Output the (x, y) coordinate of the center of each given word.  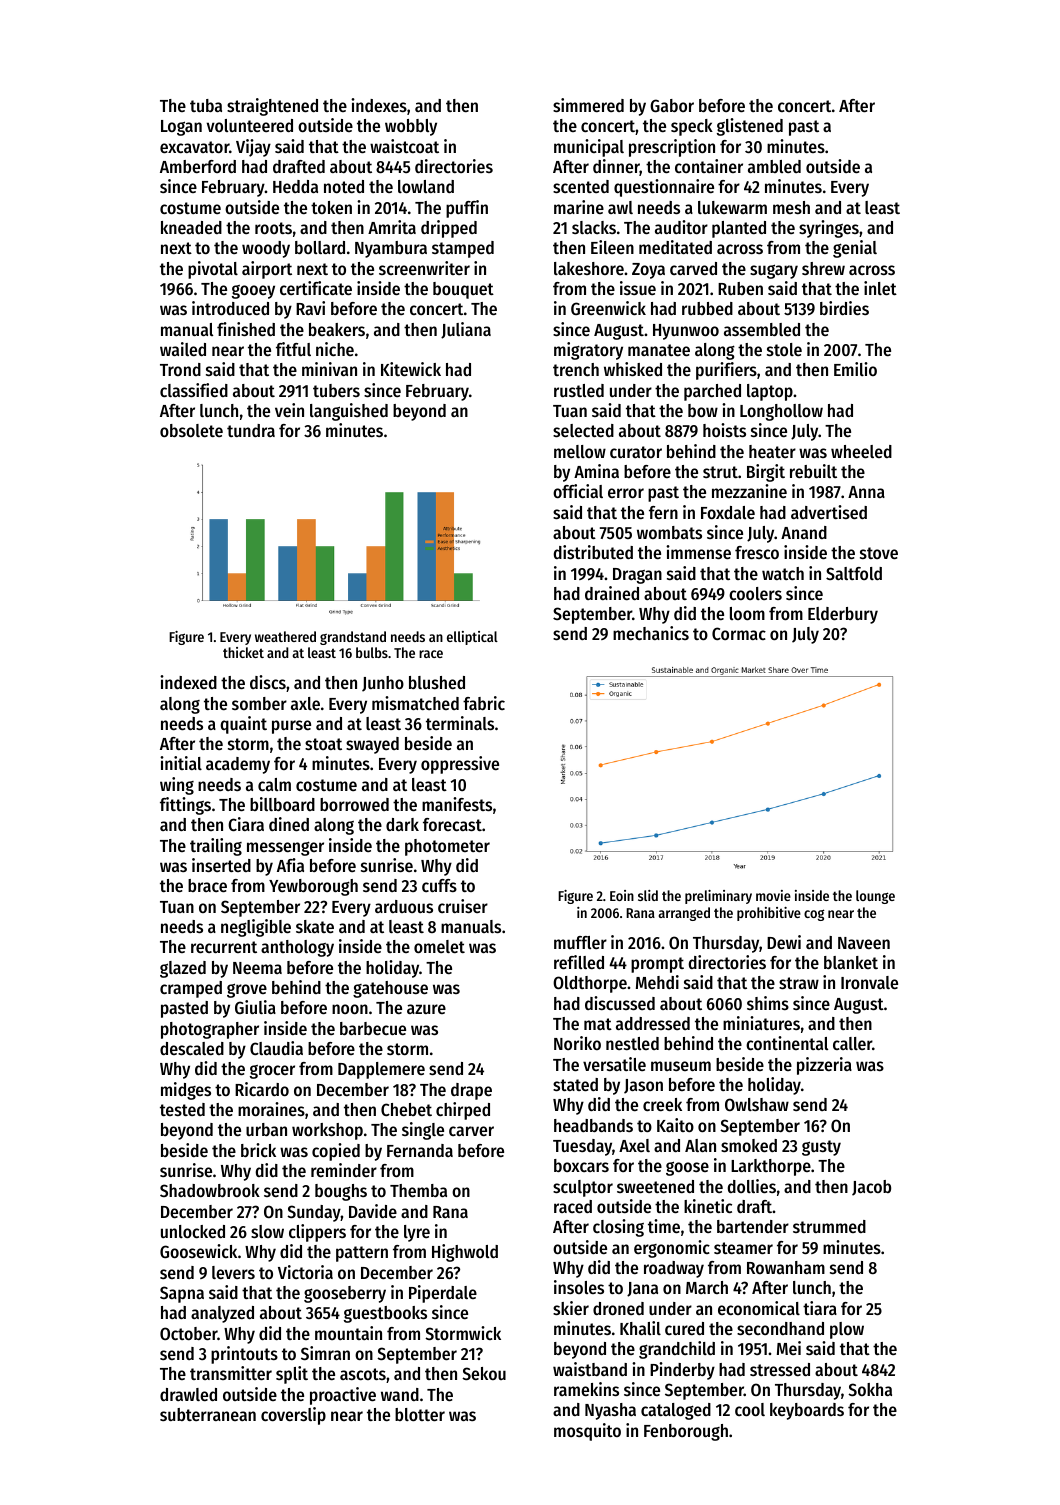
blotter (420, 1414)
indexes (379, 105)
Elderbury (843, 615)
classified (194, 390)
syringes (829, 229)
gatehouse (390, 989)
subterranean (208, 1414)
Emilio (855, 369)
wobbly (411, 127)
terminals (460, 723)
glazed (183, 969)
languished (349, 412)
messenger (285, 848)
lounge (875, 897)
